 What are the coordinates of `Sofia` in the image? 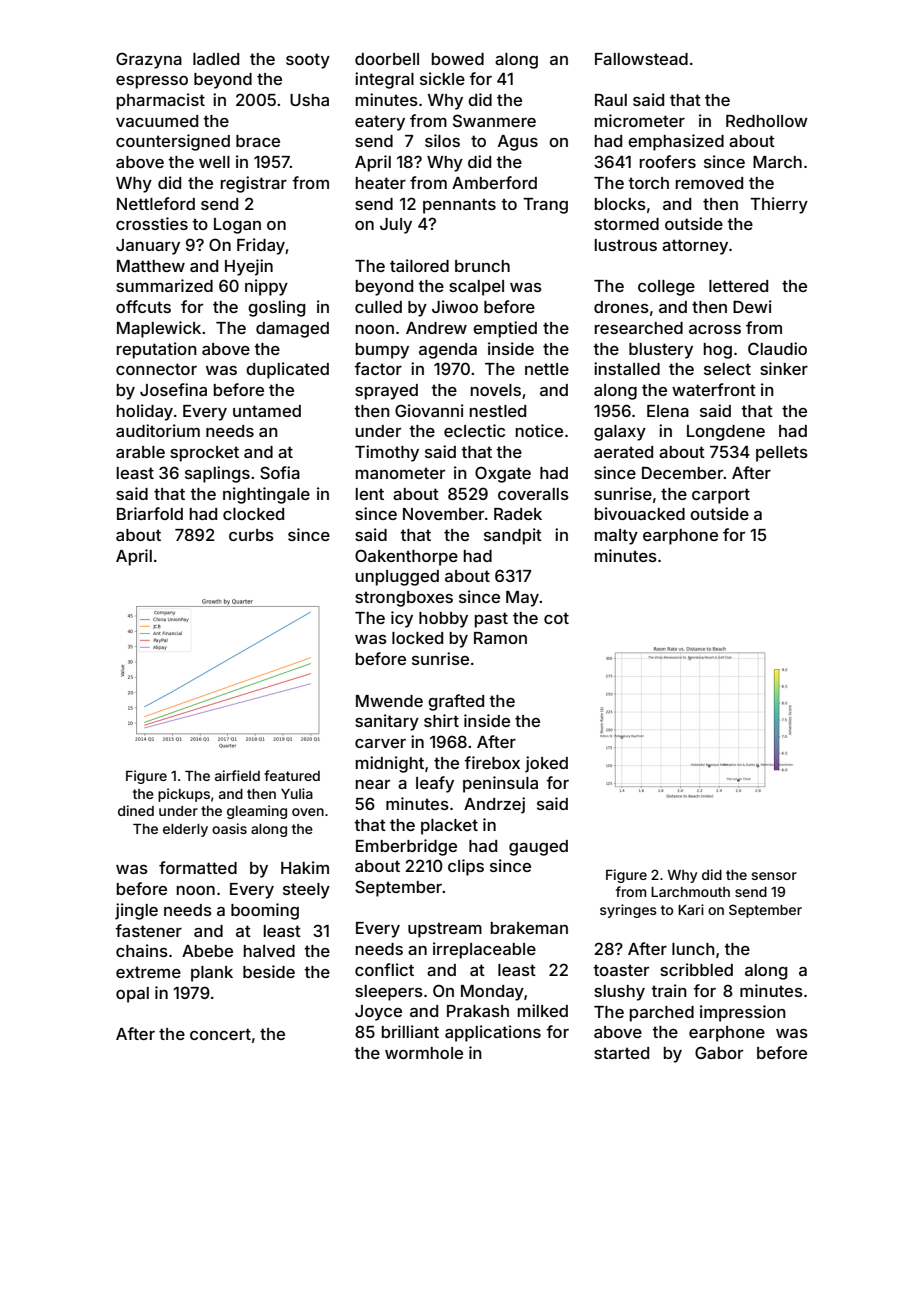 It's located at (280, 472).
